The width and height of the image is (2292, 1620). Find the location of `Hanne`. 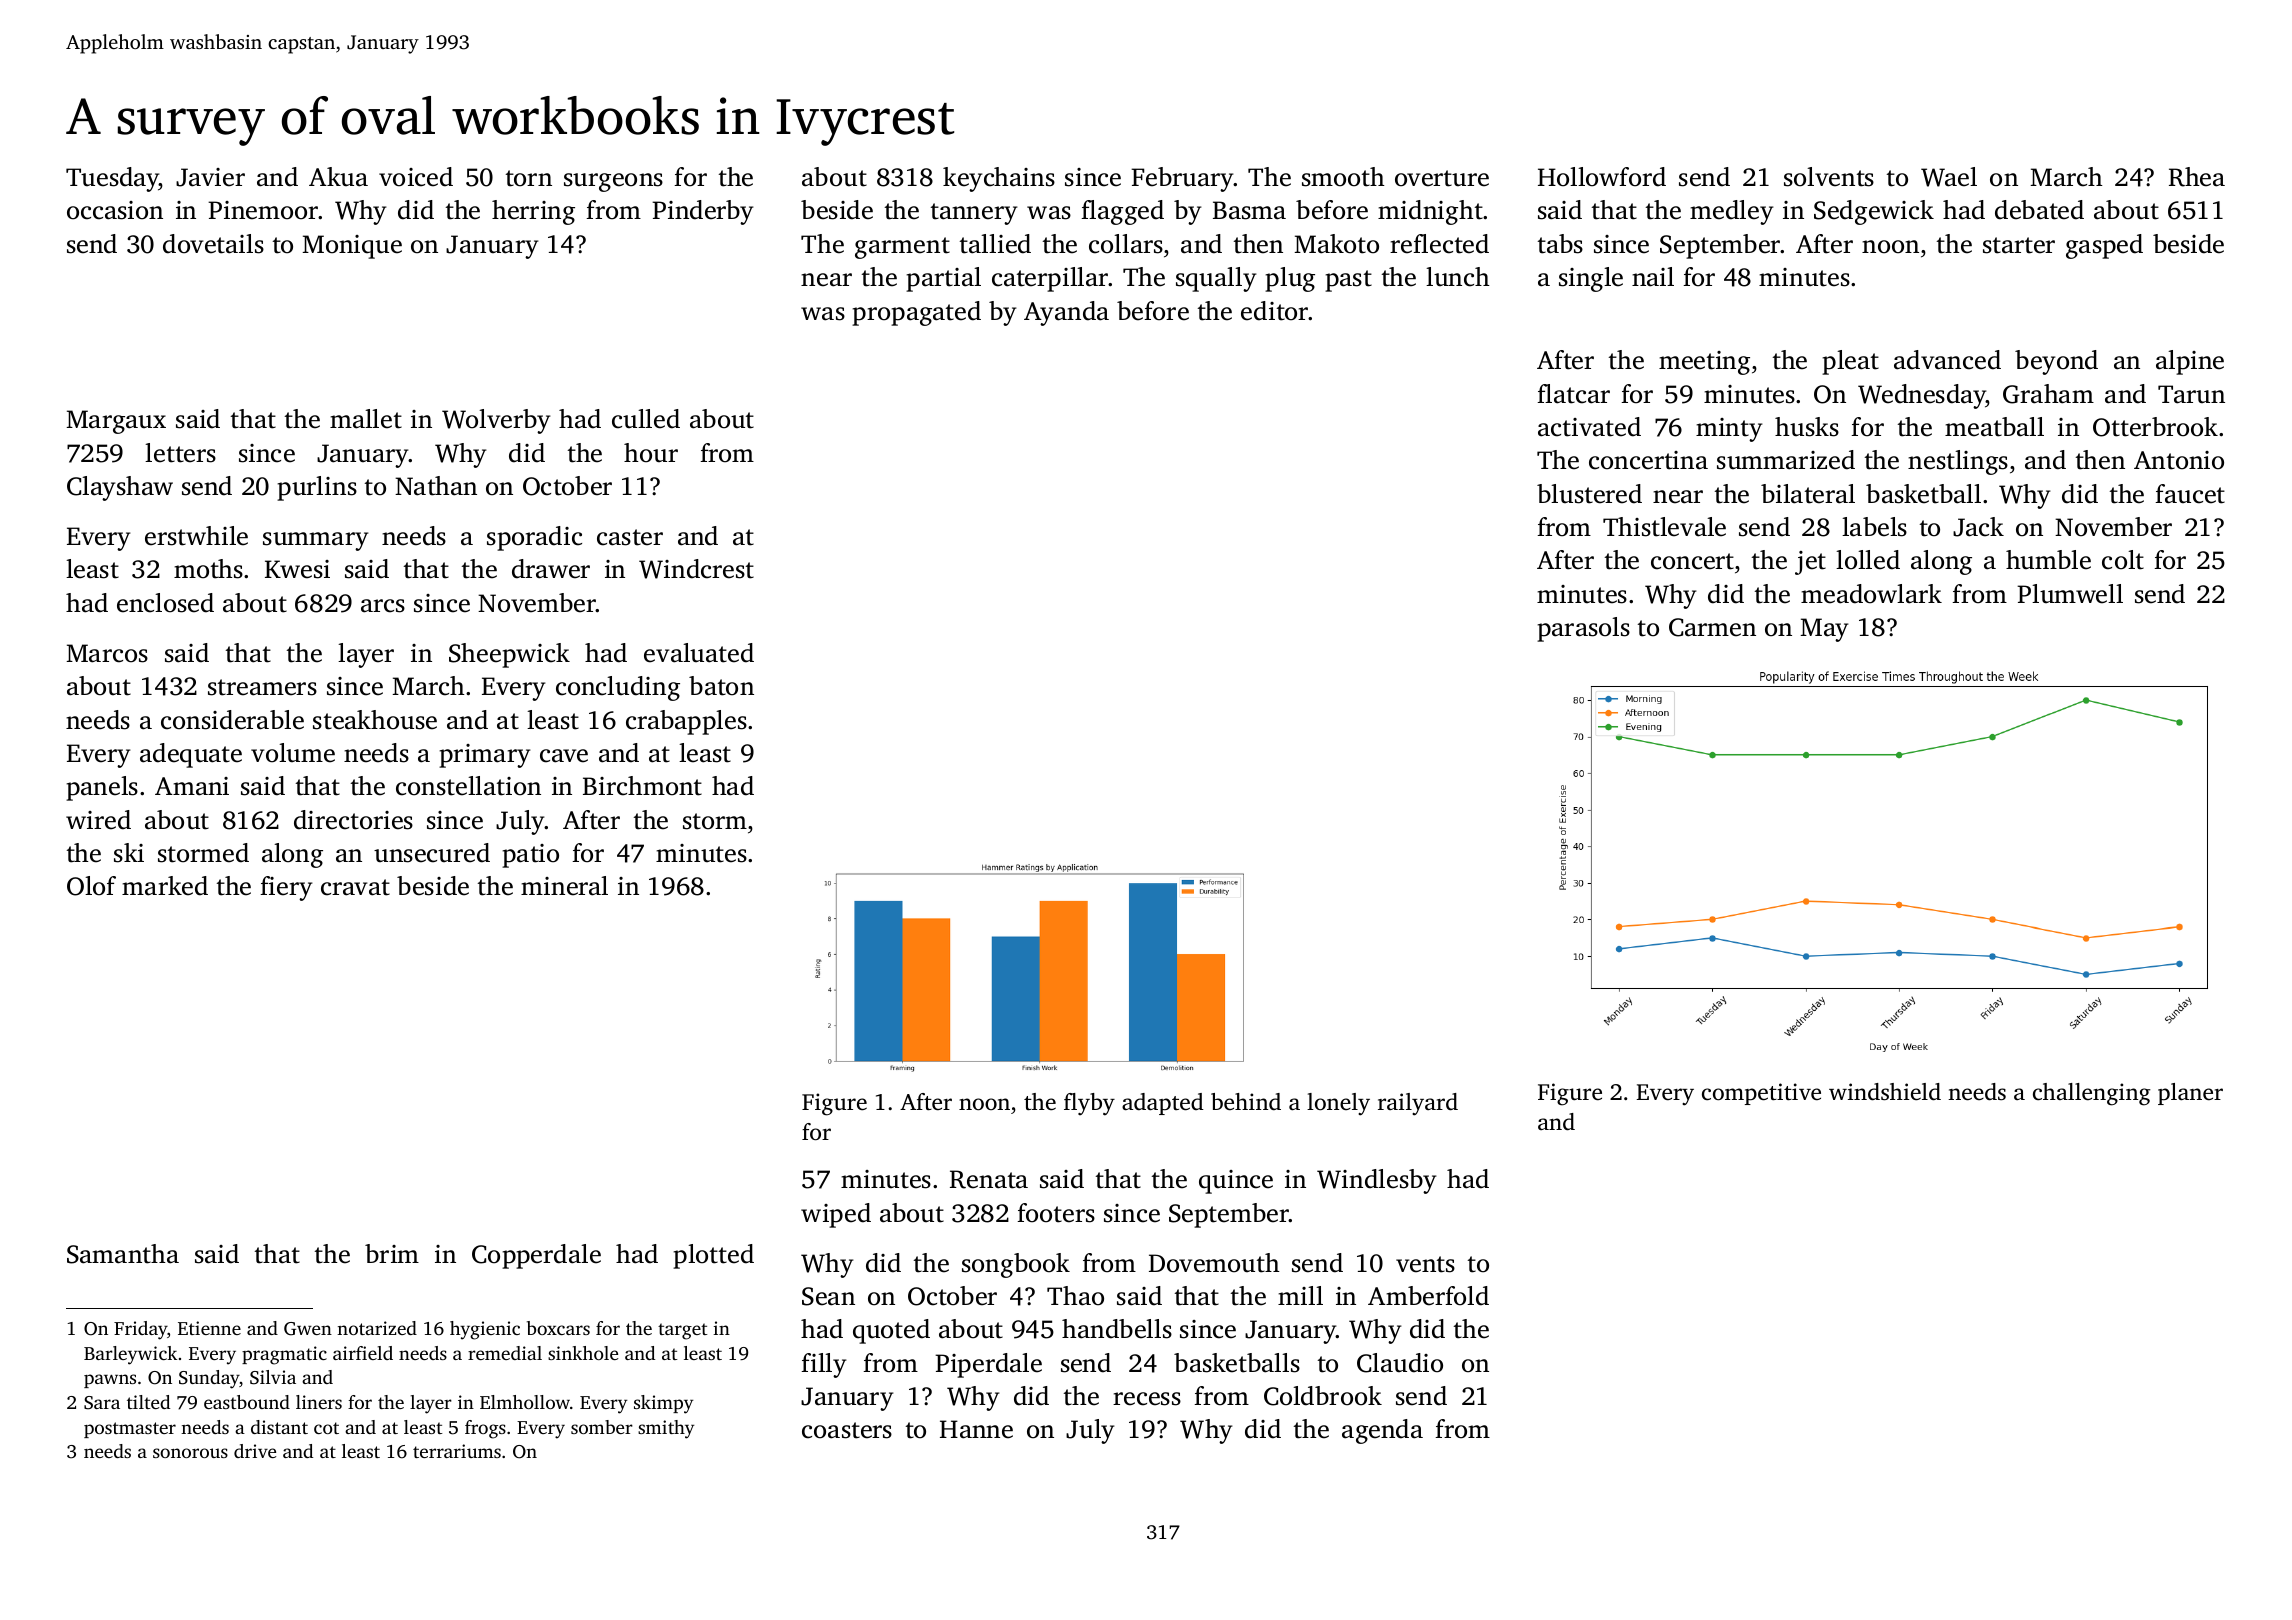

Hanne is located at coordinates (976, 1429).
